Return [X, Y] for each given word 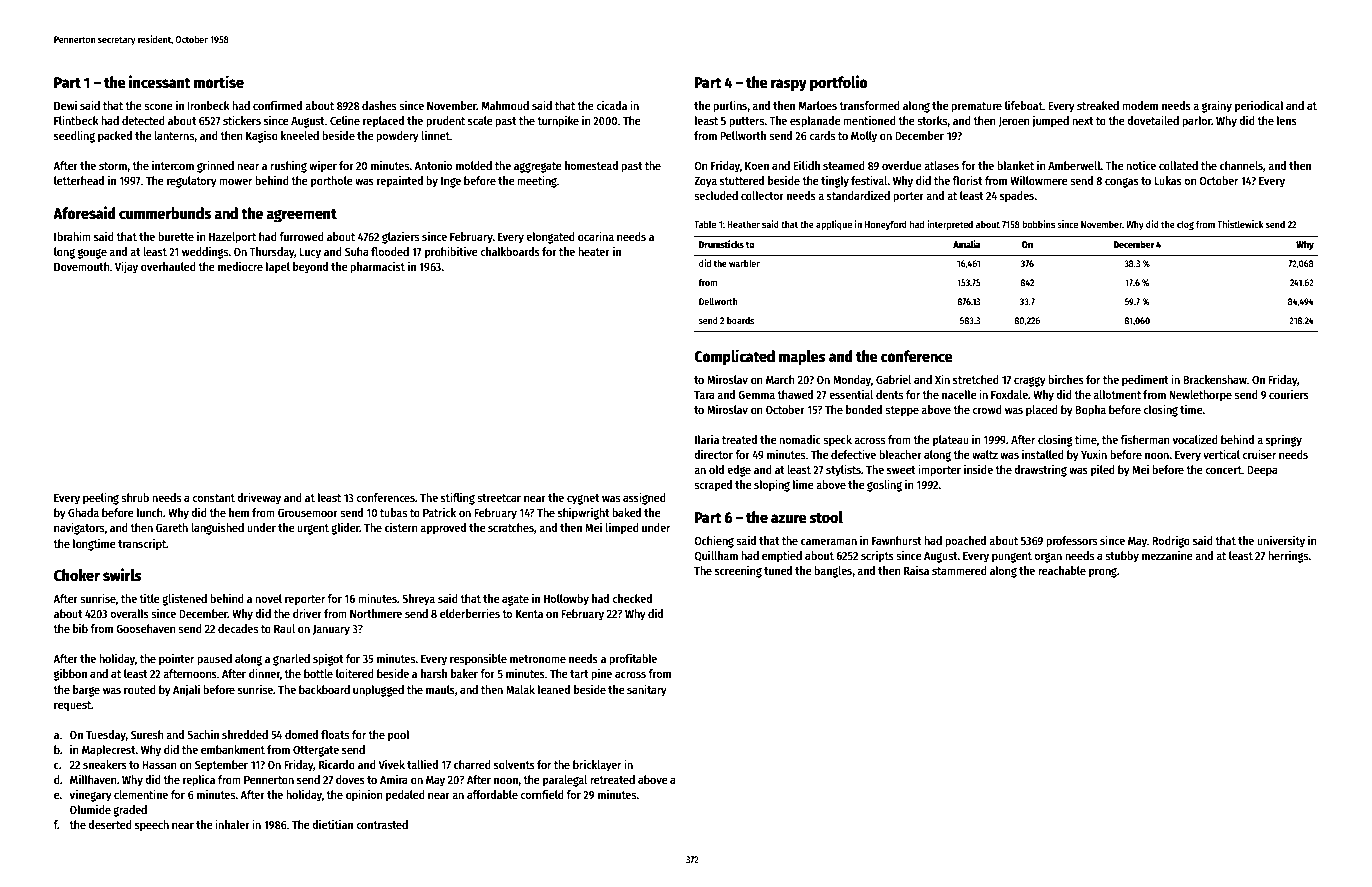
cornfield [542, 794]
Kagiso [262, 136]
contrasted [382, 824]
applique [834, 225]
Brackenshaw [1215, 379]
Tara [704, 395]
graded [130, 811]
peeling [101, 498]
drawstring [1040, 470]
